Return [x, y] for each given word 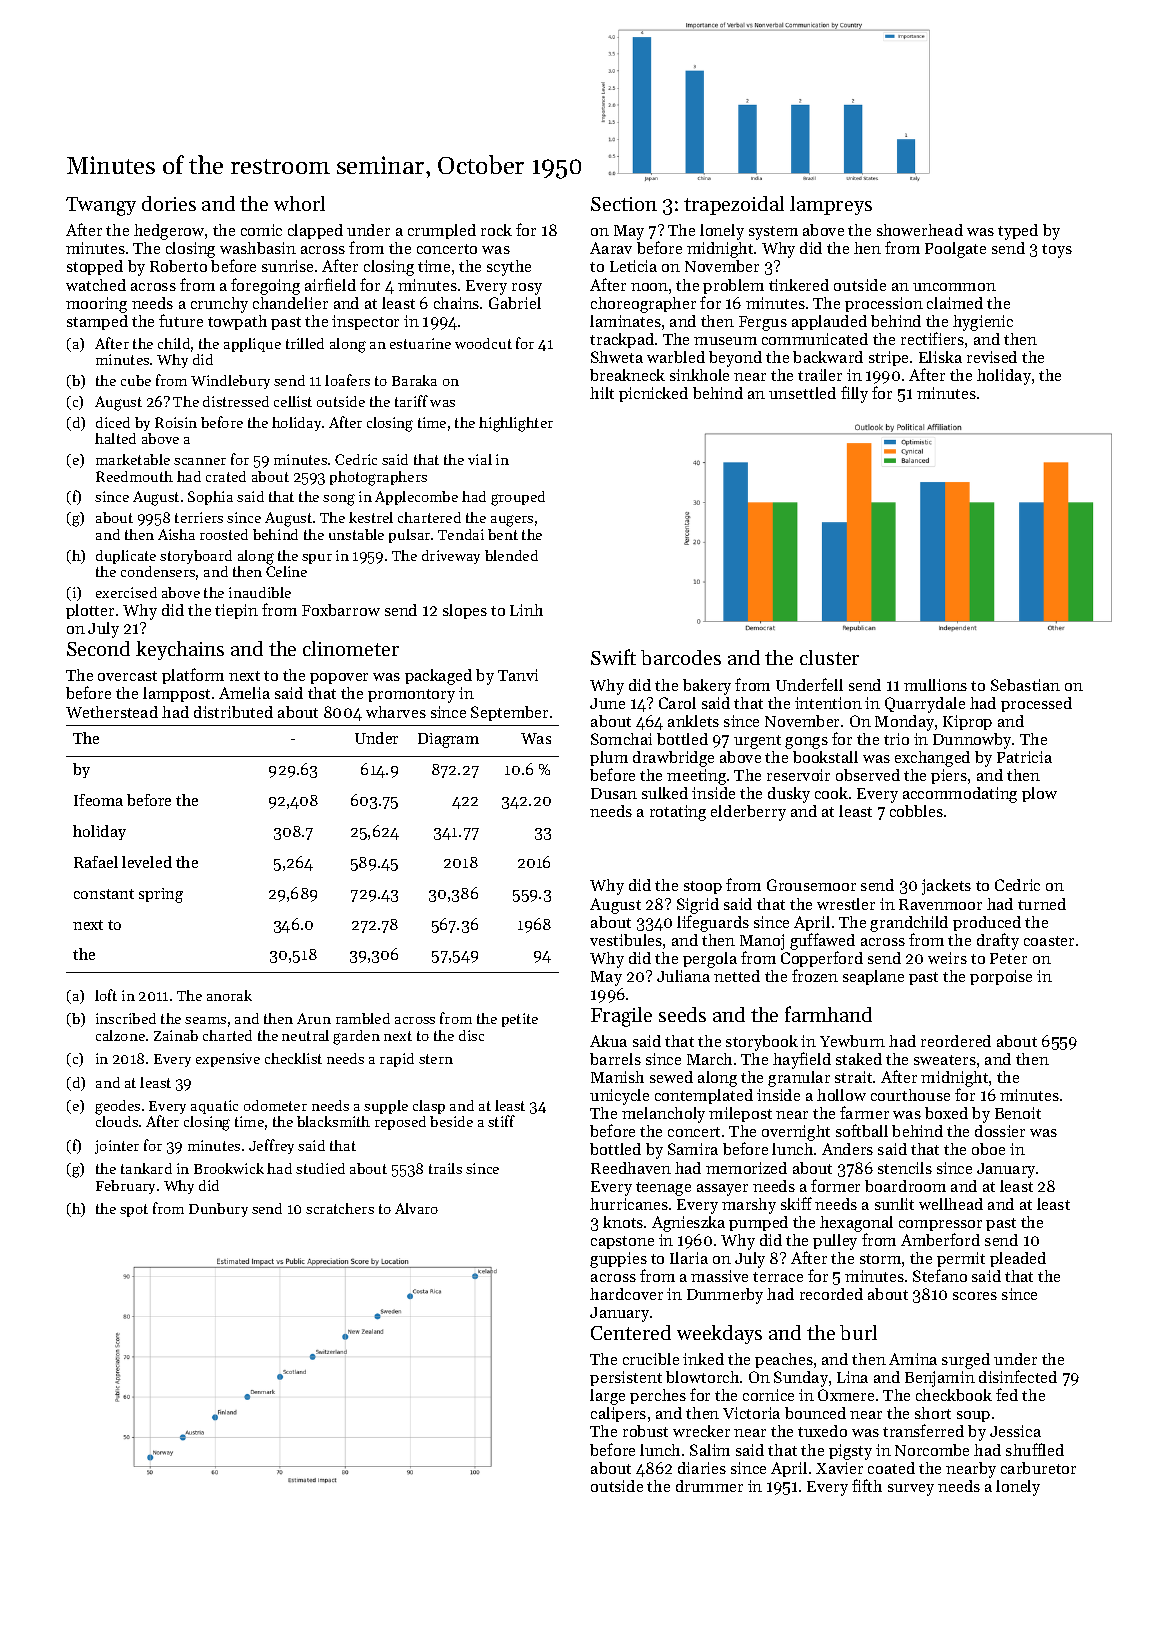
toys [1057, 251]
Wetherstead [112, 712]
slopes [465, 611]
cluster [829, 657]
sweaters [945, 1060]
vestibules [626, 940]
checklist [293, 1058]
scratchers [340, 1208]
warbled [676, 357]
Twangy [101, 206]
